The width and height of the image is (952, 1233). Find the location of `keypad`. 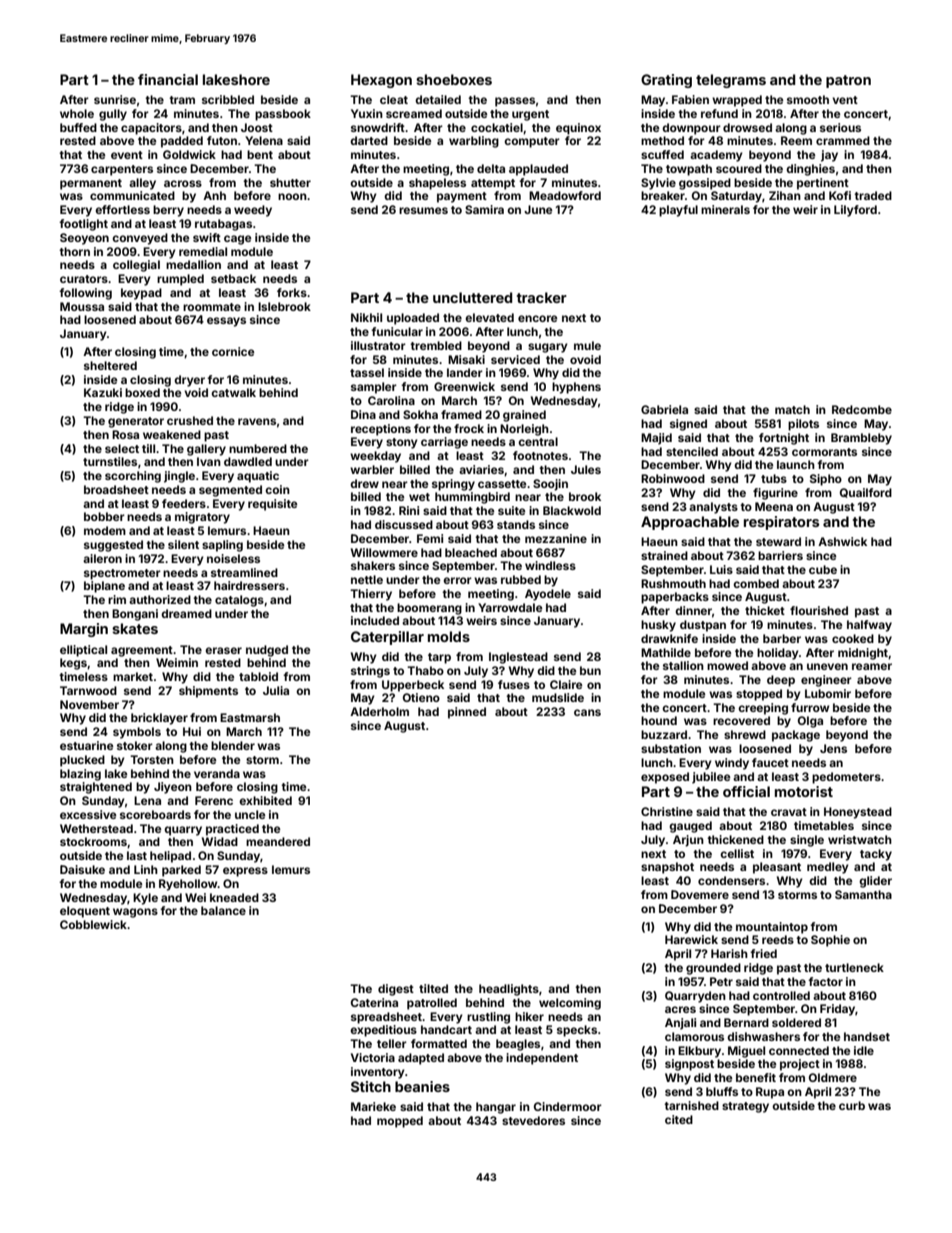

keypad is located at coordinates (141, 294).
